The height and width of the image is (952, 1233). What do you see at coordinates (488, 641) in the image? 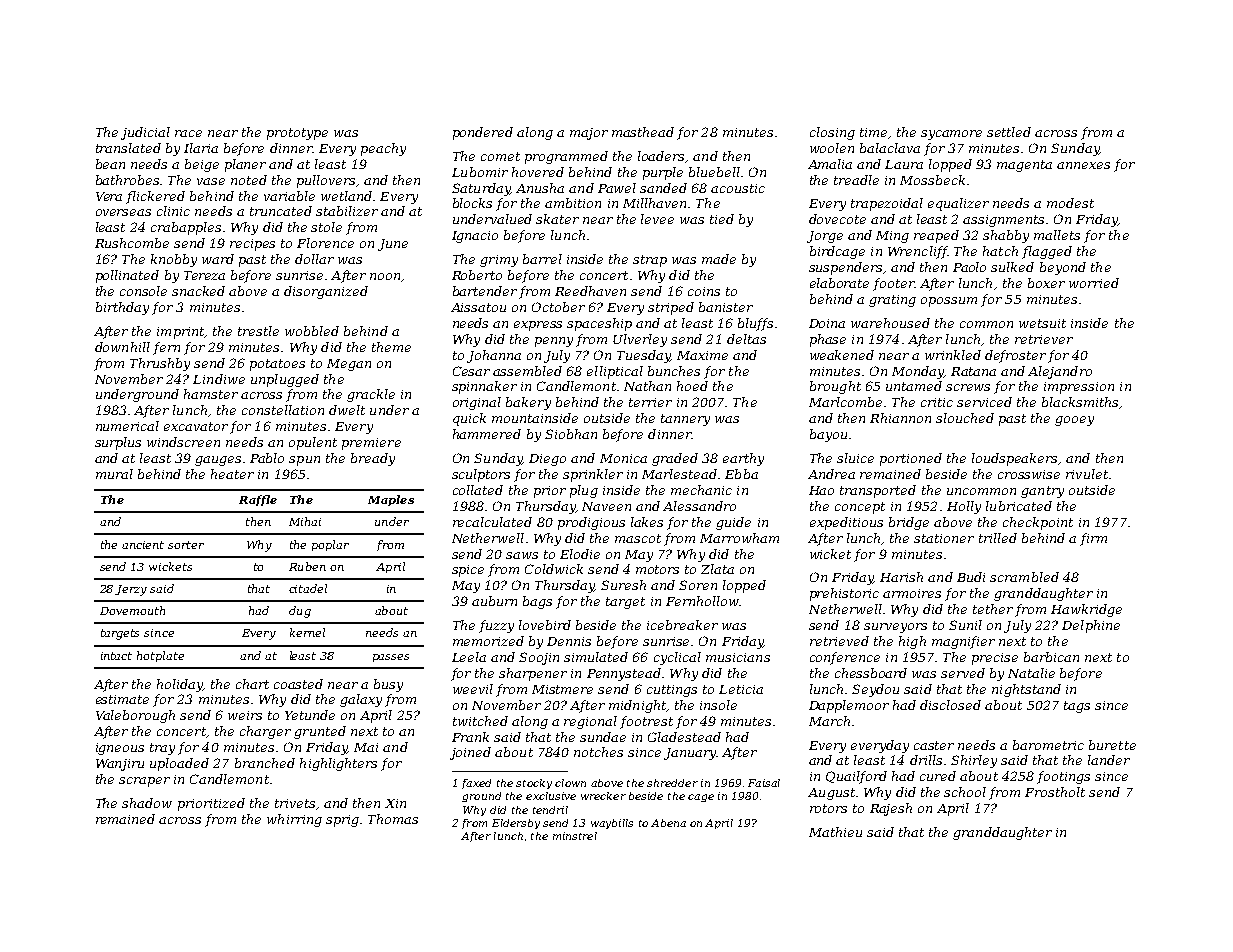
I see `memorized` at bounding box center [488, 641].
